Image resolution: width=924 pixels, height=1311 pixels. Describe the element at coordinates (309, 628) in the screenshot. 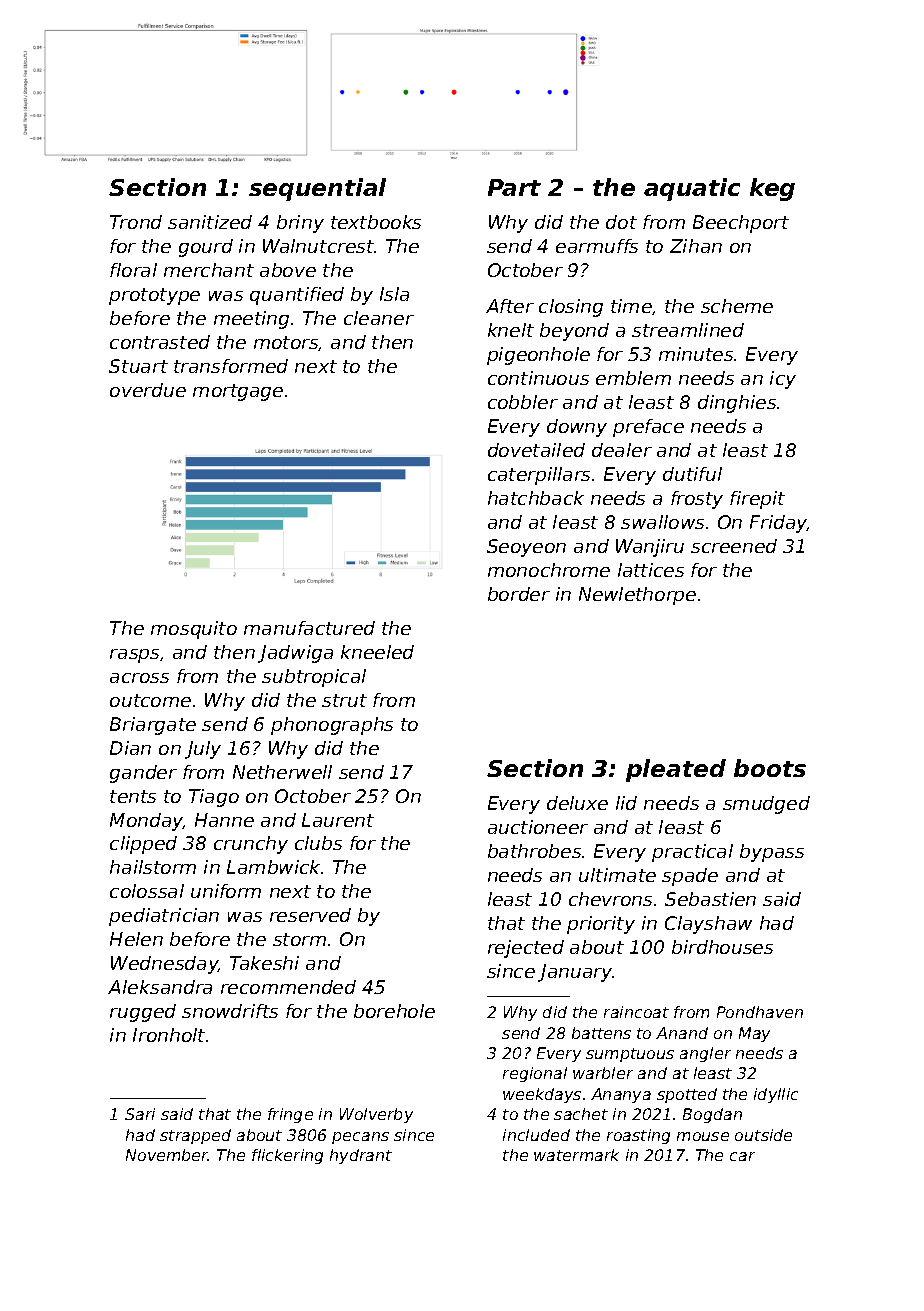

I see `manufactured` at that location.
